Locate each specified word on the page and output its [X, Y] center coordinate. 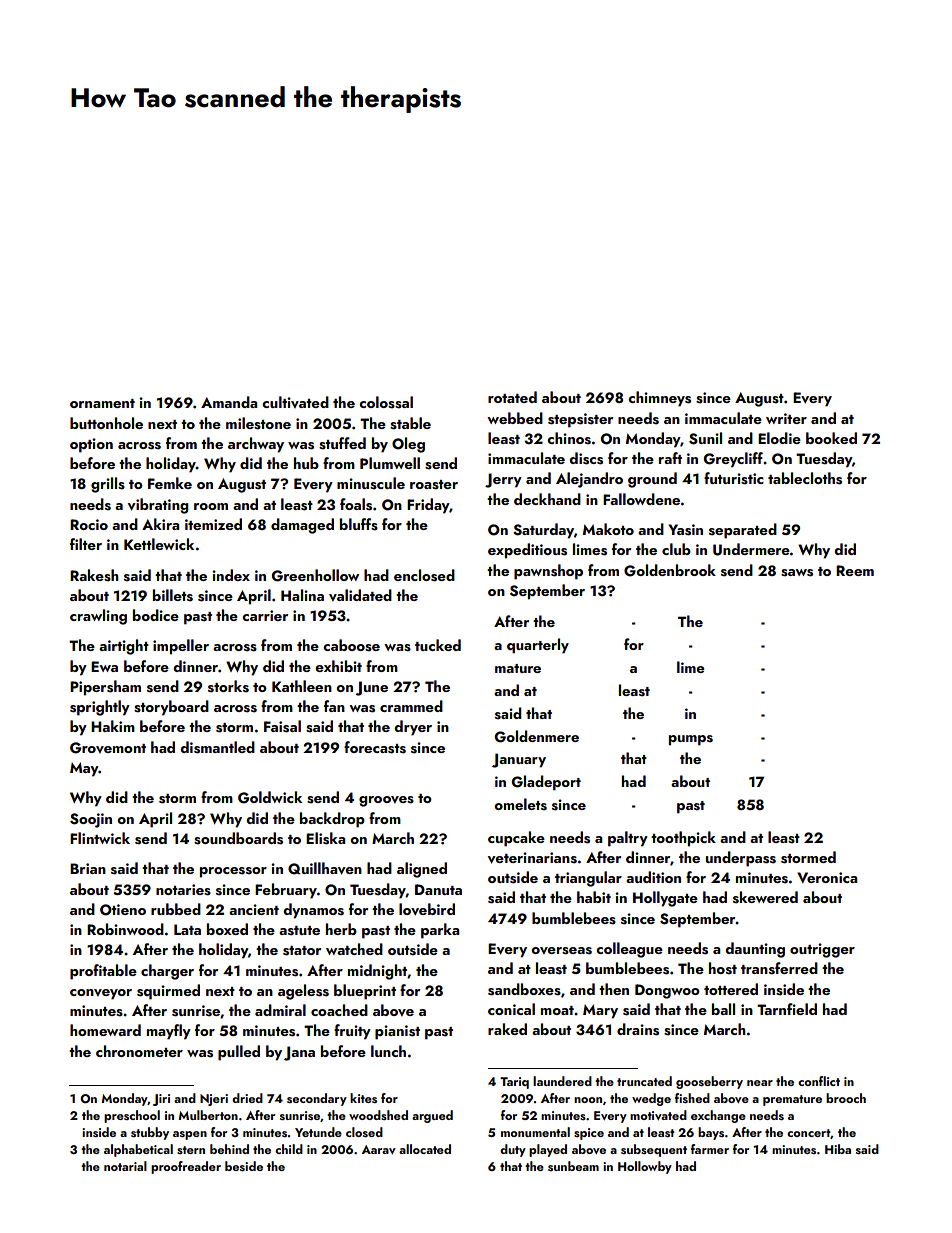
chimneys [659, 399]
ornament [102, 403]
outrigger [822, 950]
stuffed [342, 443]
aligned [422, 870]
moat [557, 1010]
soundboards [238, 838]
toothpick [683, 839]
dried [247, 1098]
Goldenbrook [670, 570]
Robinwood [125, 929]
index [231, 575]
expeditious [527, 551]
